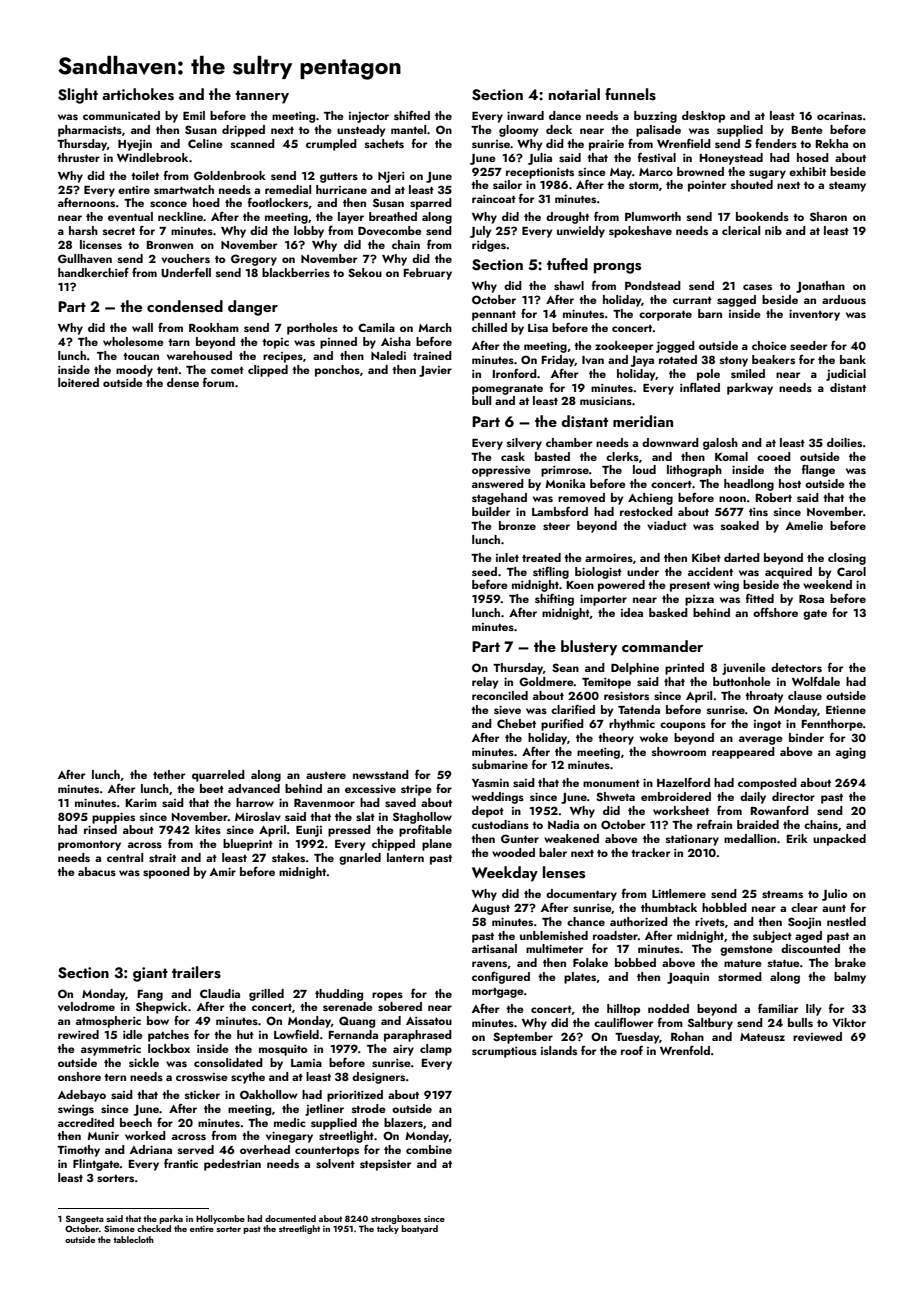 The image size is (924, 1308). I want to click on Friday, so click(558, 361).
